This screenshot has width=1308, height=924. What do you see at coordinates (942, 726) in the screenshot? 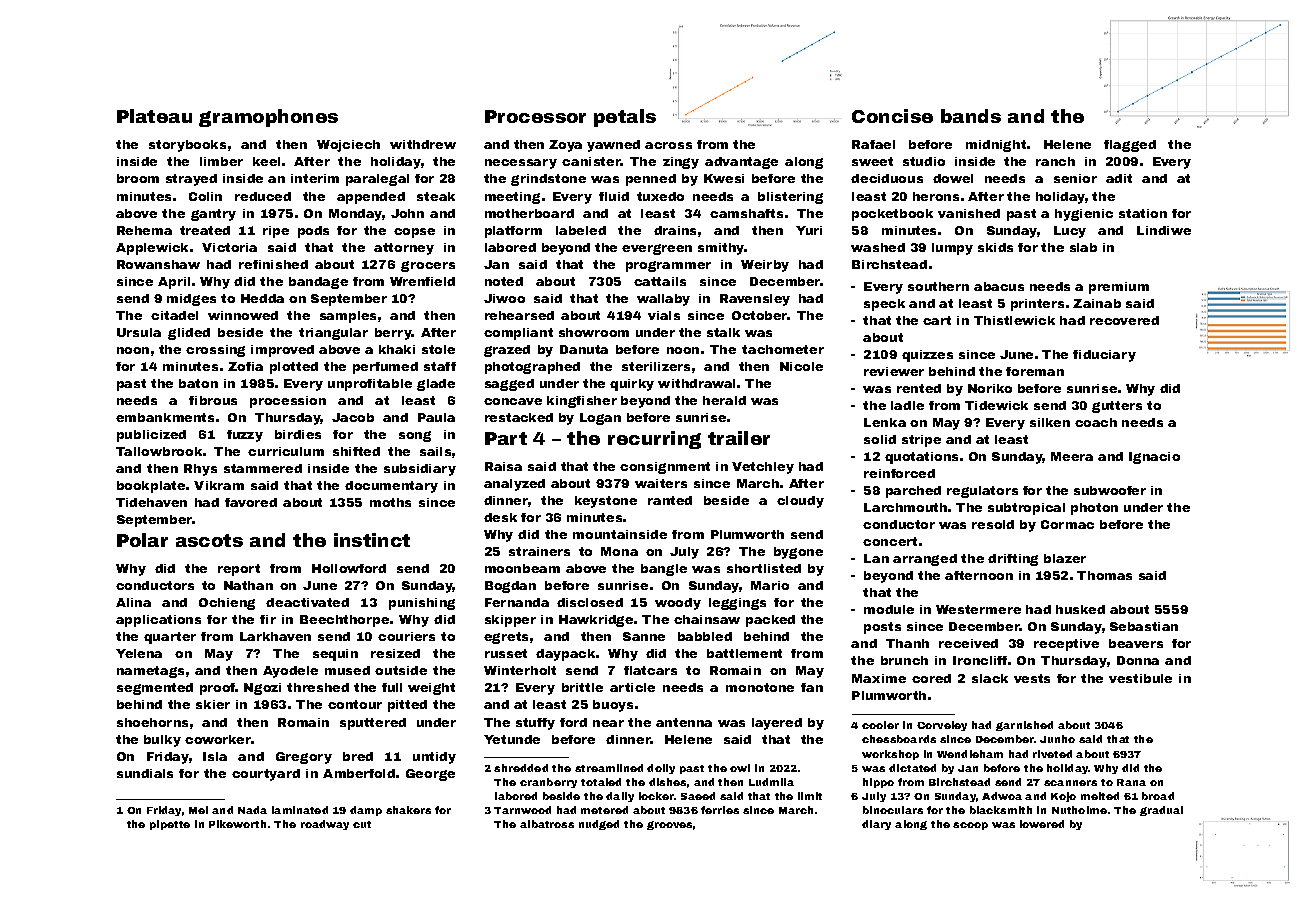
I see `Corveley` at bounding box center [942, 726].
